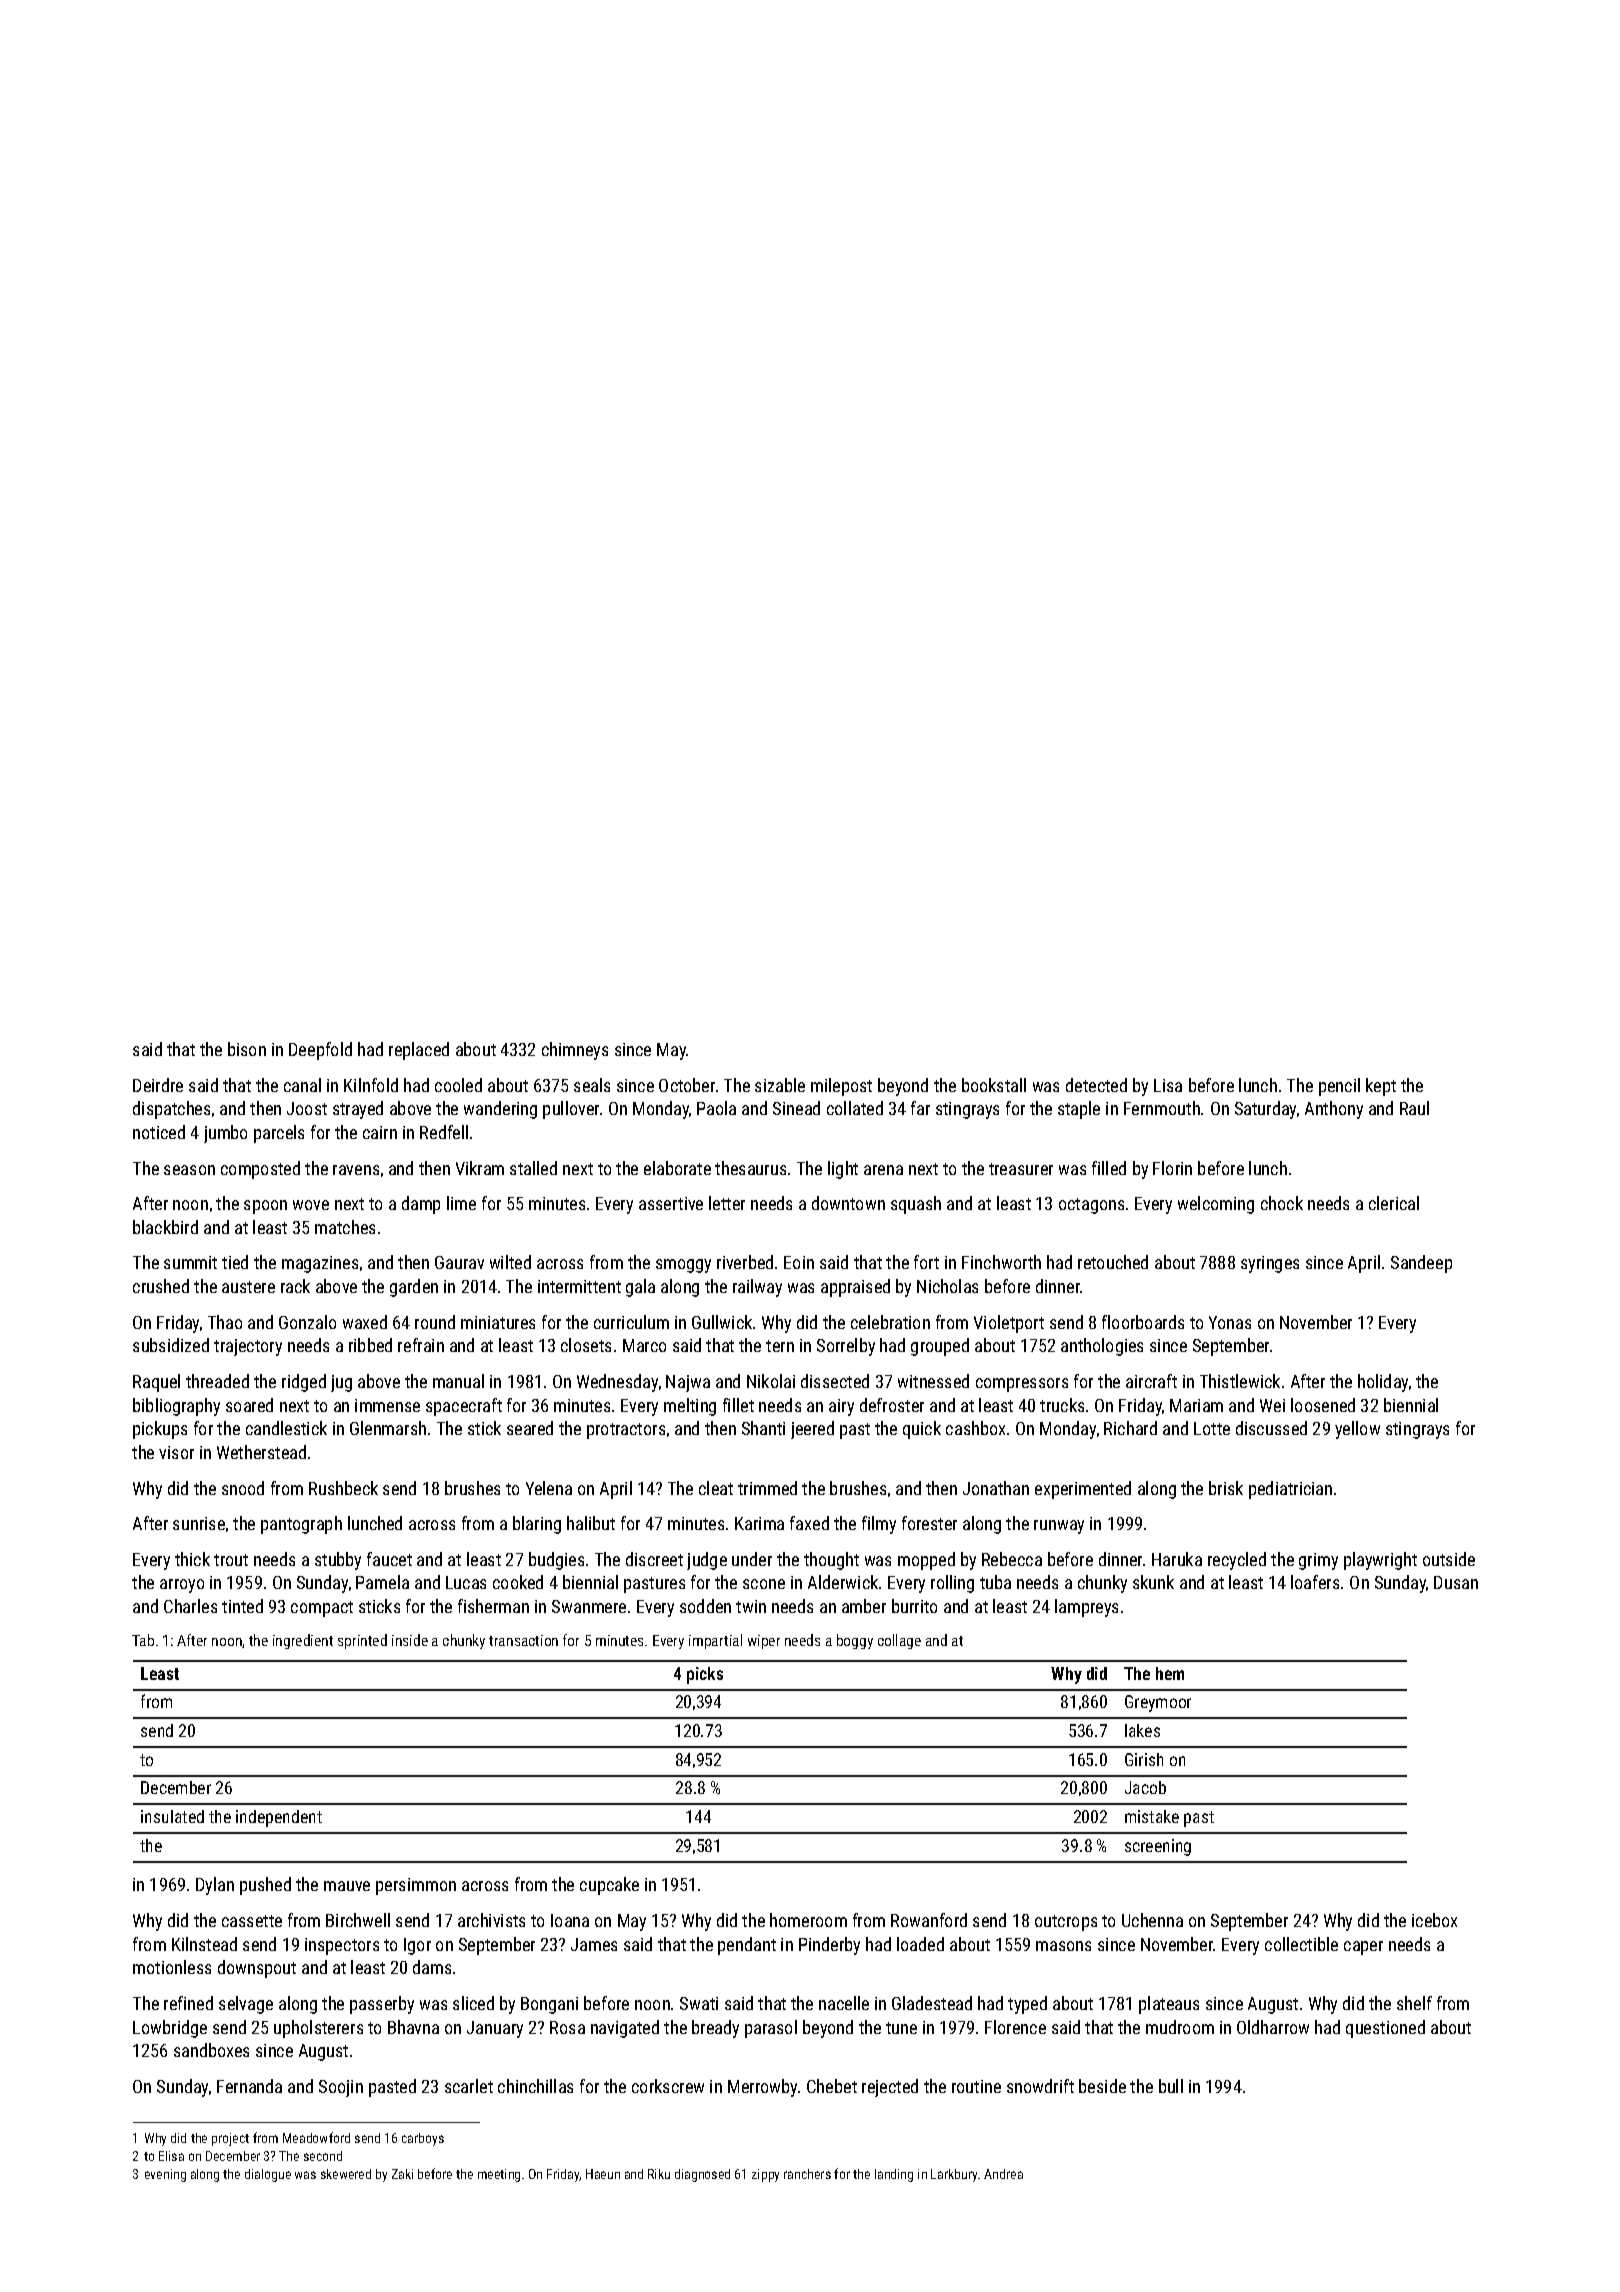  Describe the element at coordinates (199, 1523) in the document. I see `sunrise` at that location.
